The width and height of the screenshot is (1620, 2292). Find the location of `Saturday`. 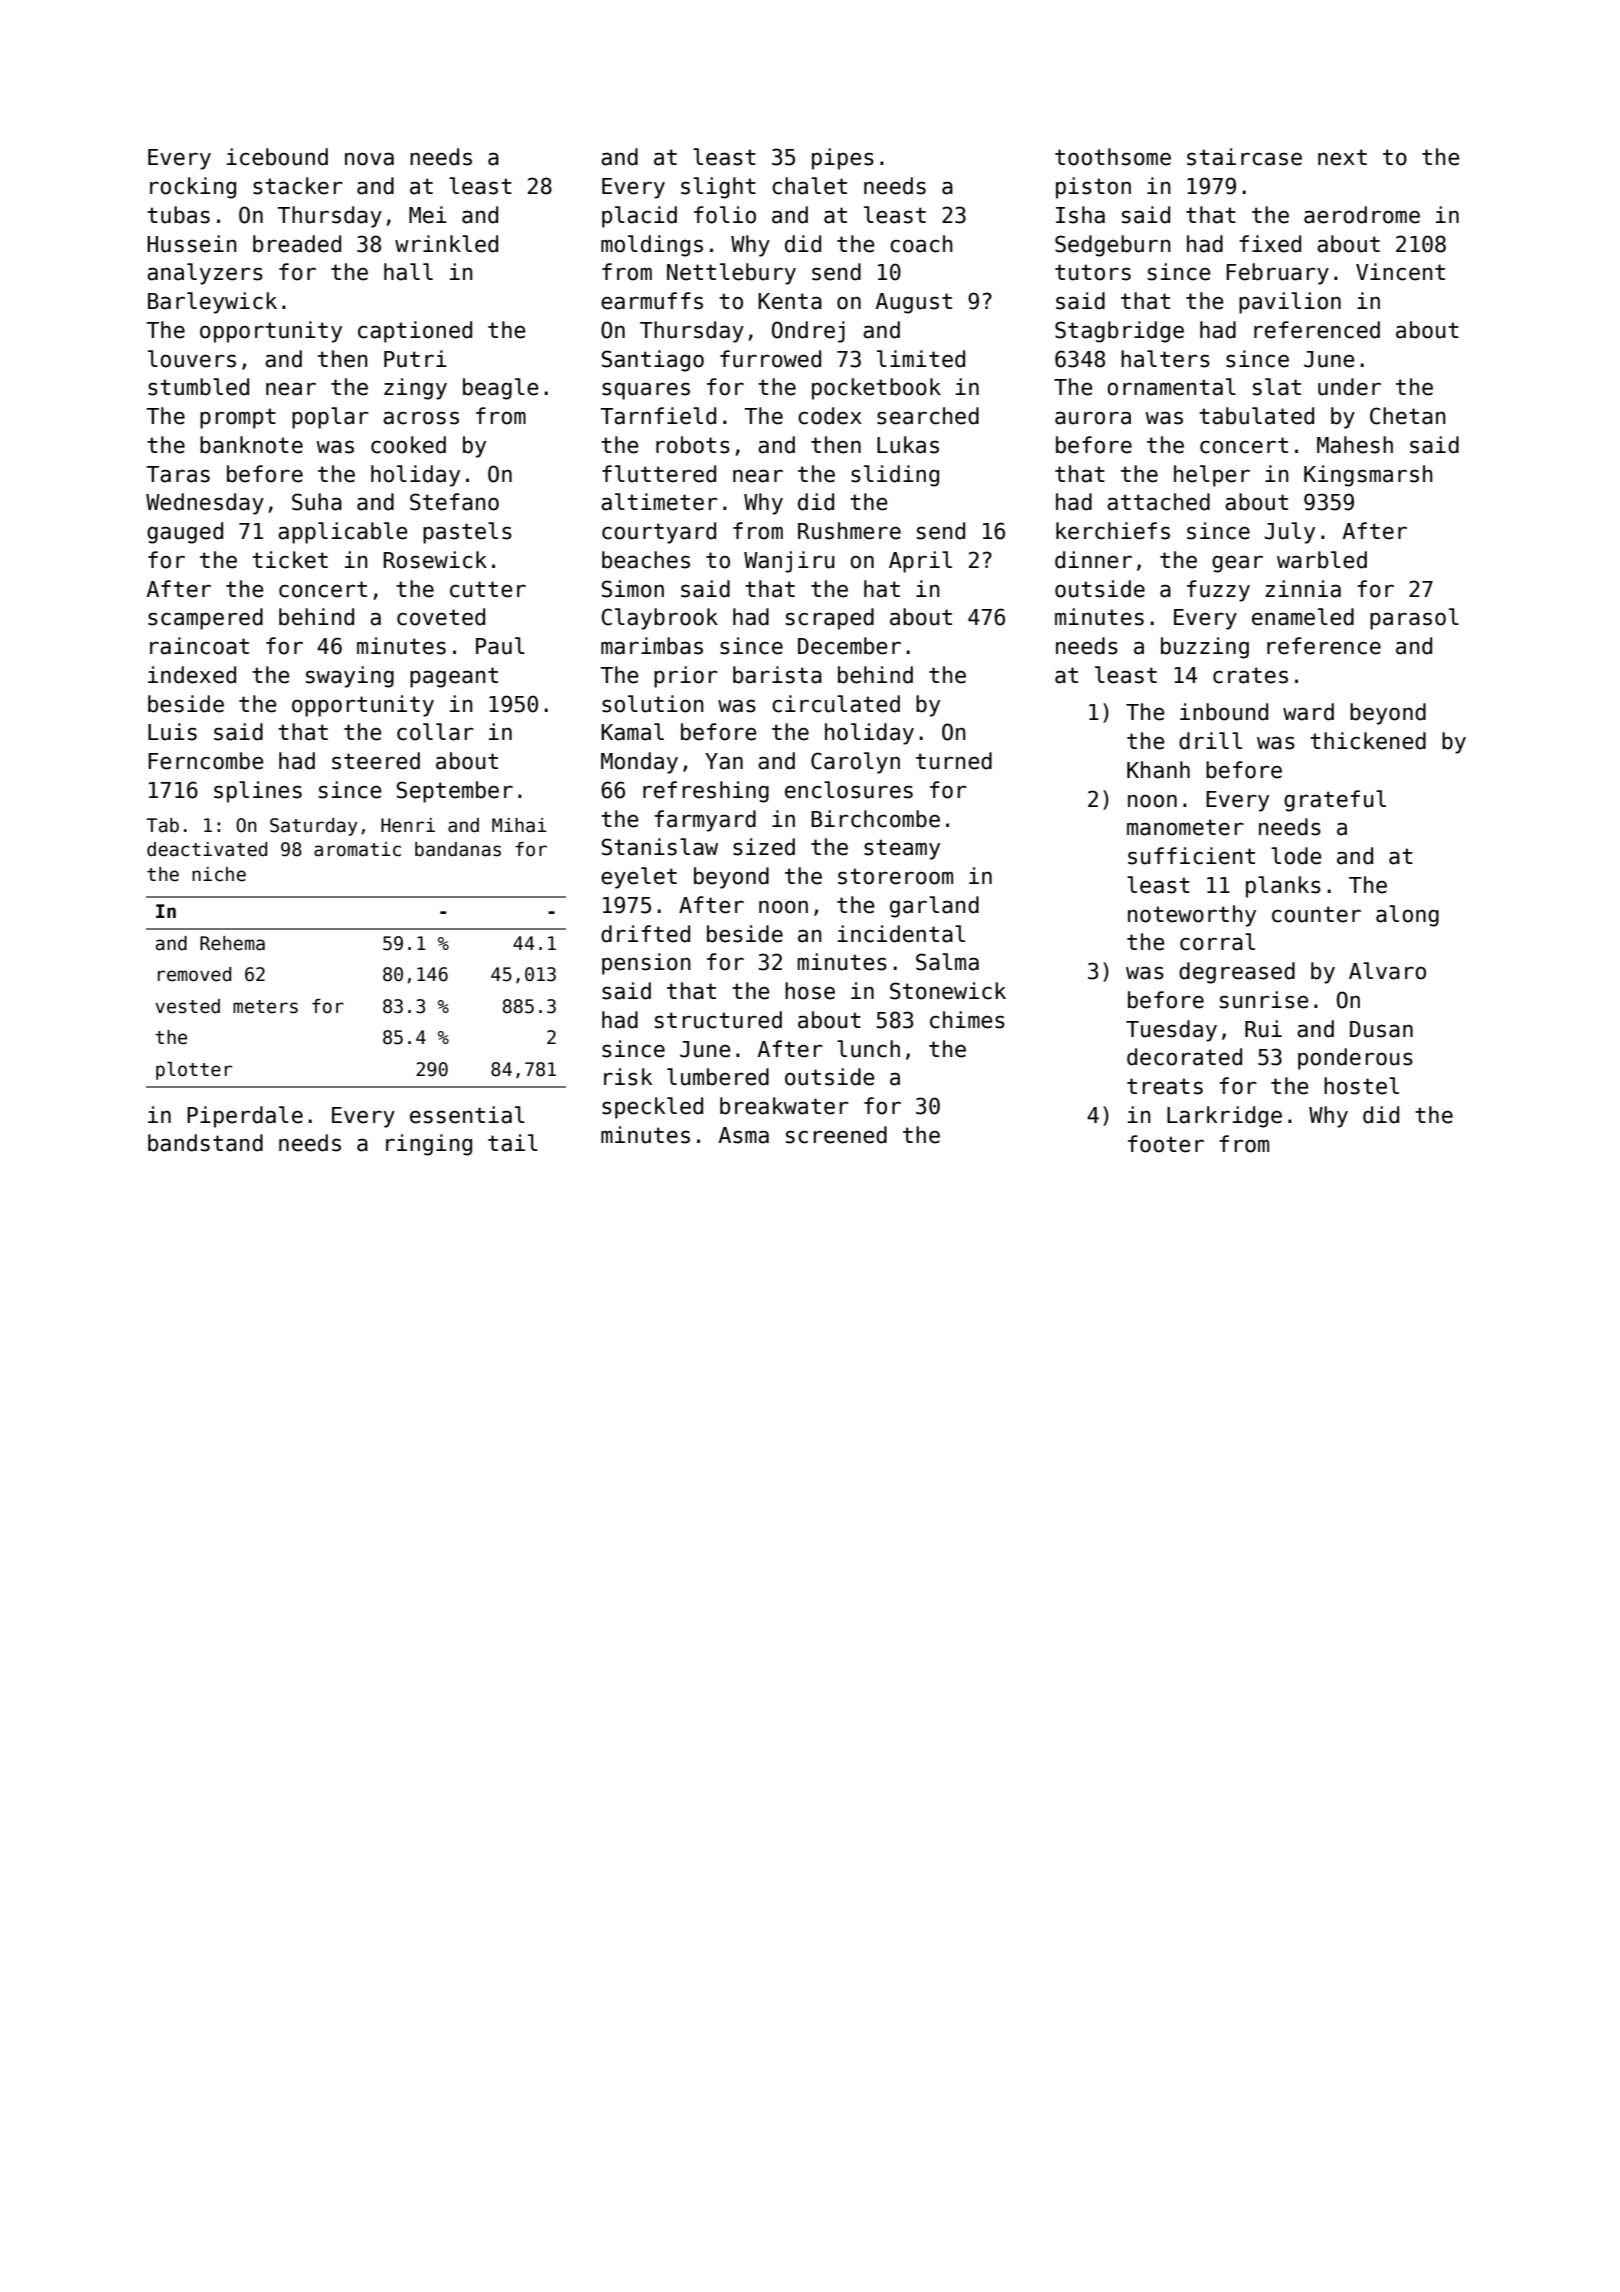

Saturday is located at coordinates (314, 827).
